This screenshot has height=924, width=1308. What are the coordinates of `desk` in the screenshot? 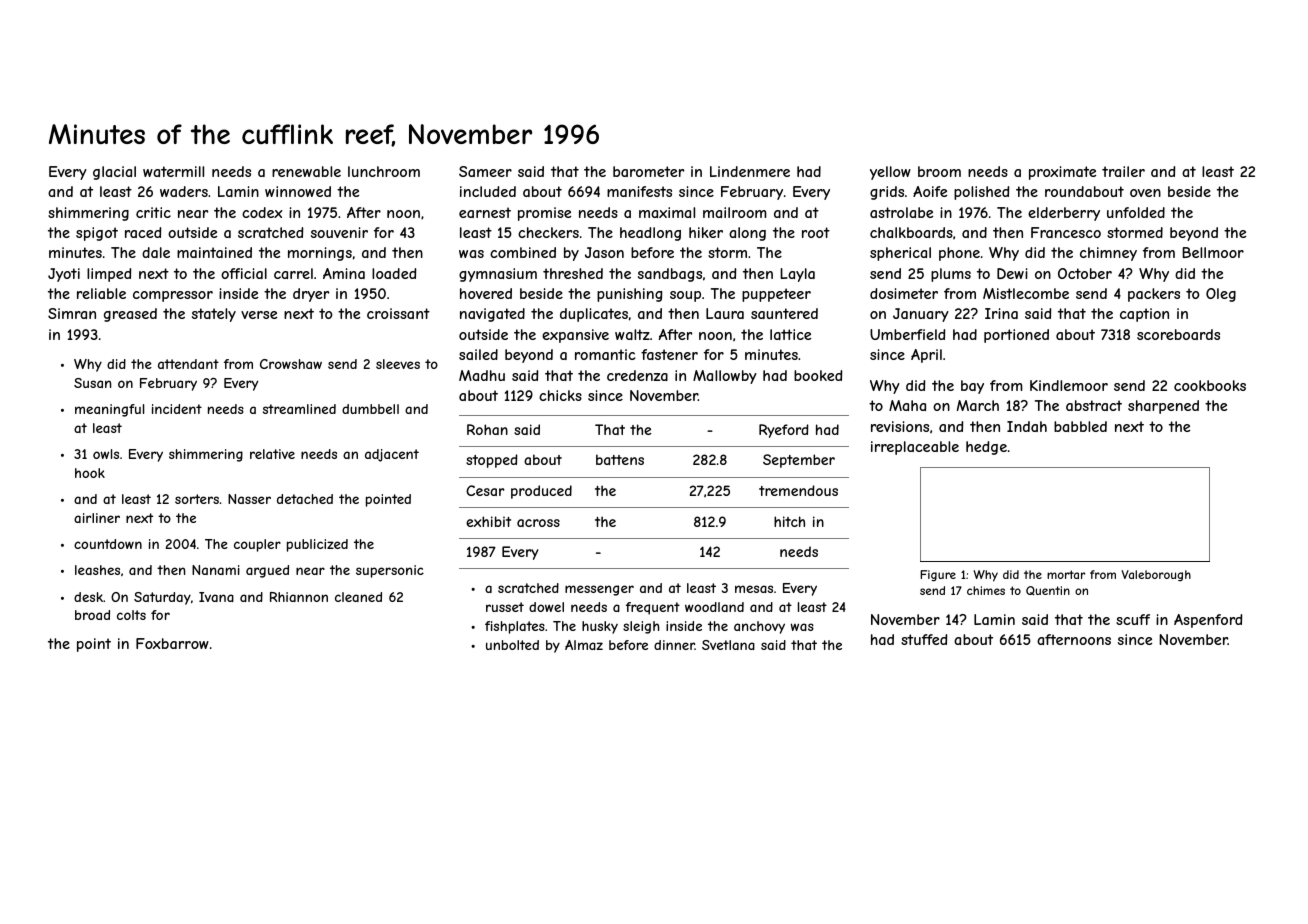 It's located at (88, 597).
